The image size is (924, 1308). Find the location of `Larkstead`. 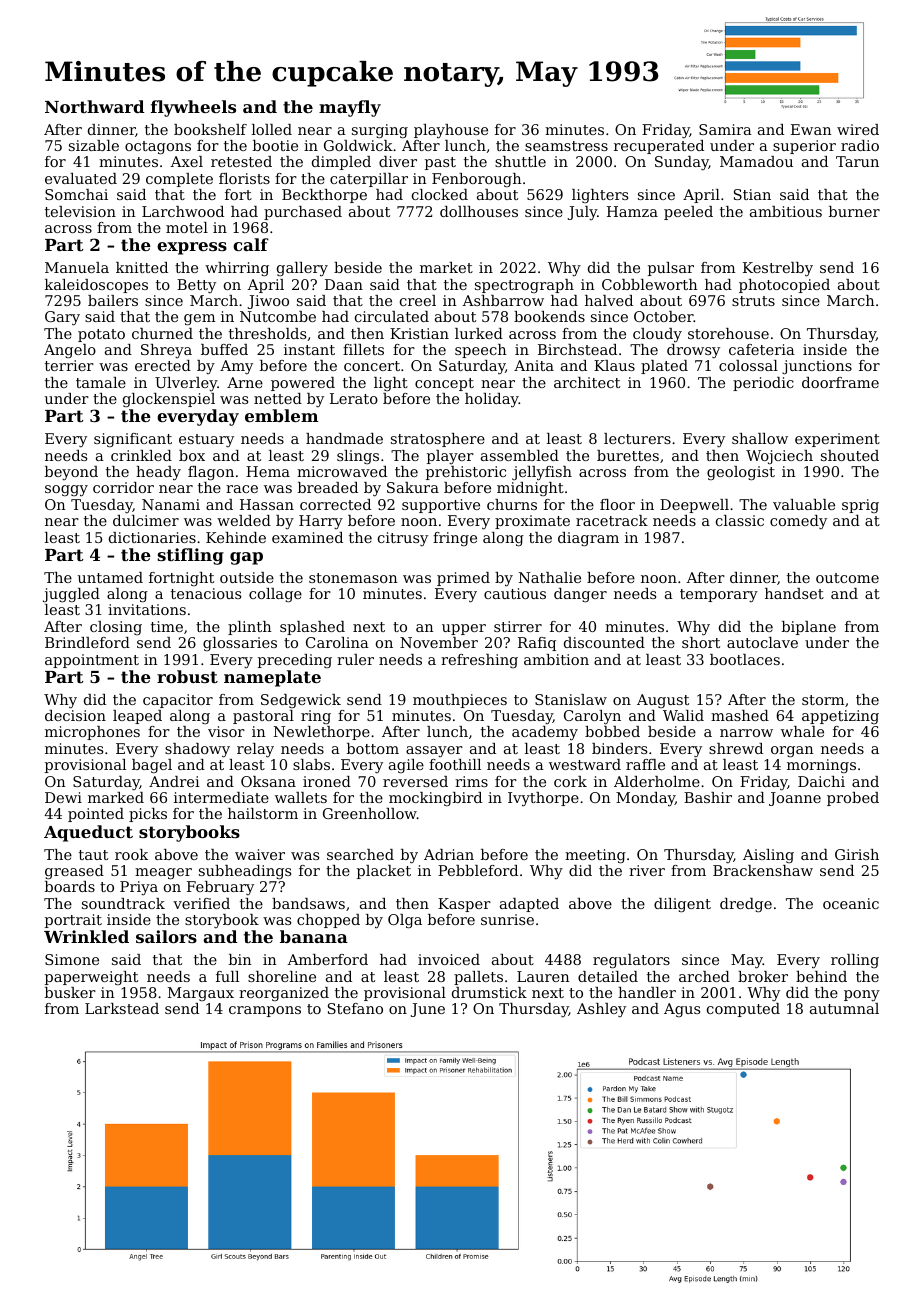

Larkstead is located at coordinates (122, 1008).
